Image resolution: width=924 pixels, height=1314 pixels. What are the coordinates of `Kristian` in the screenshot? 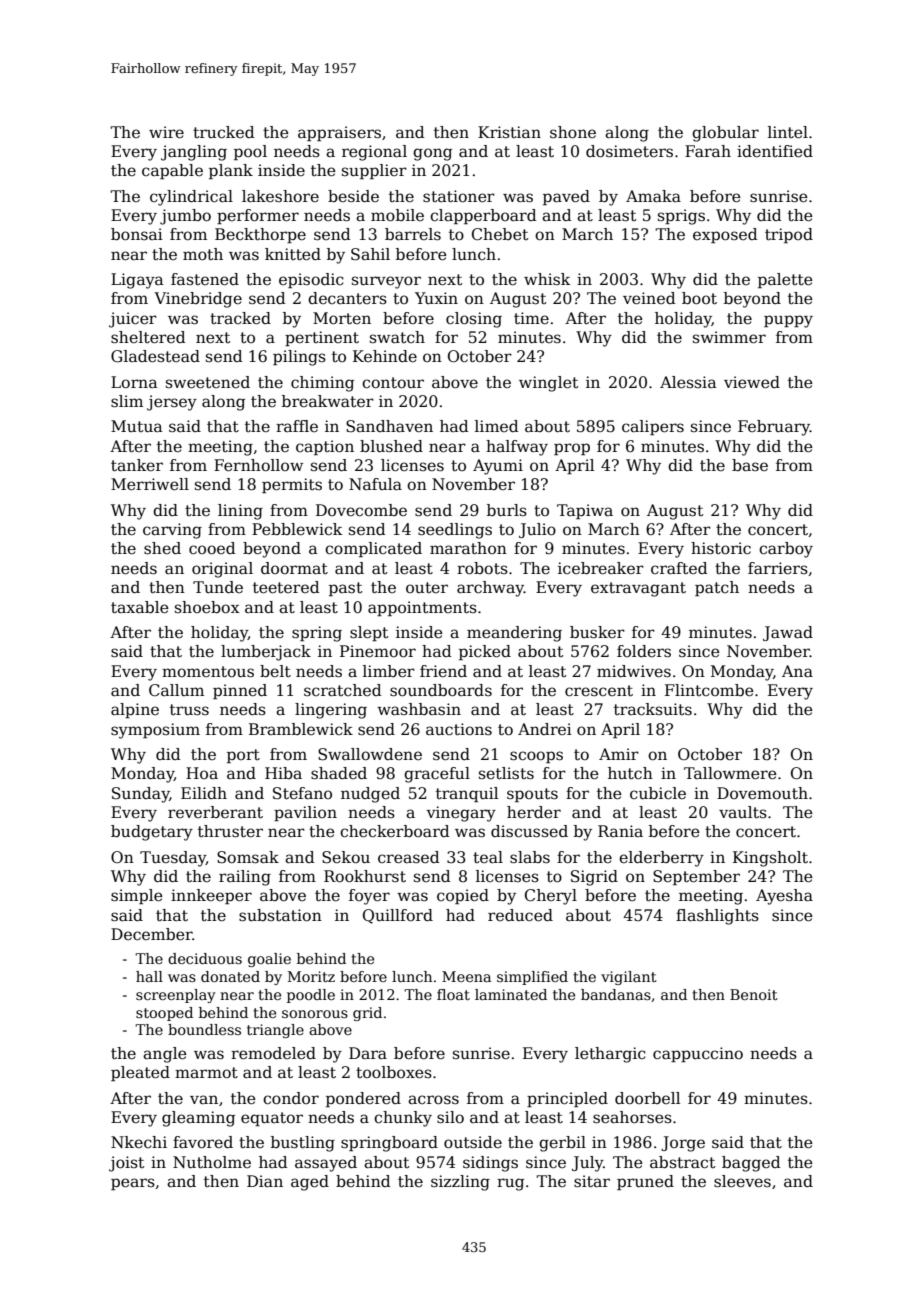 It's located at (509, 132).
